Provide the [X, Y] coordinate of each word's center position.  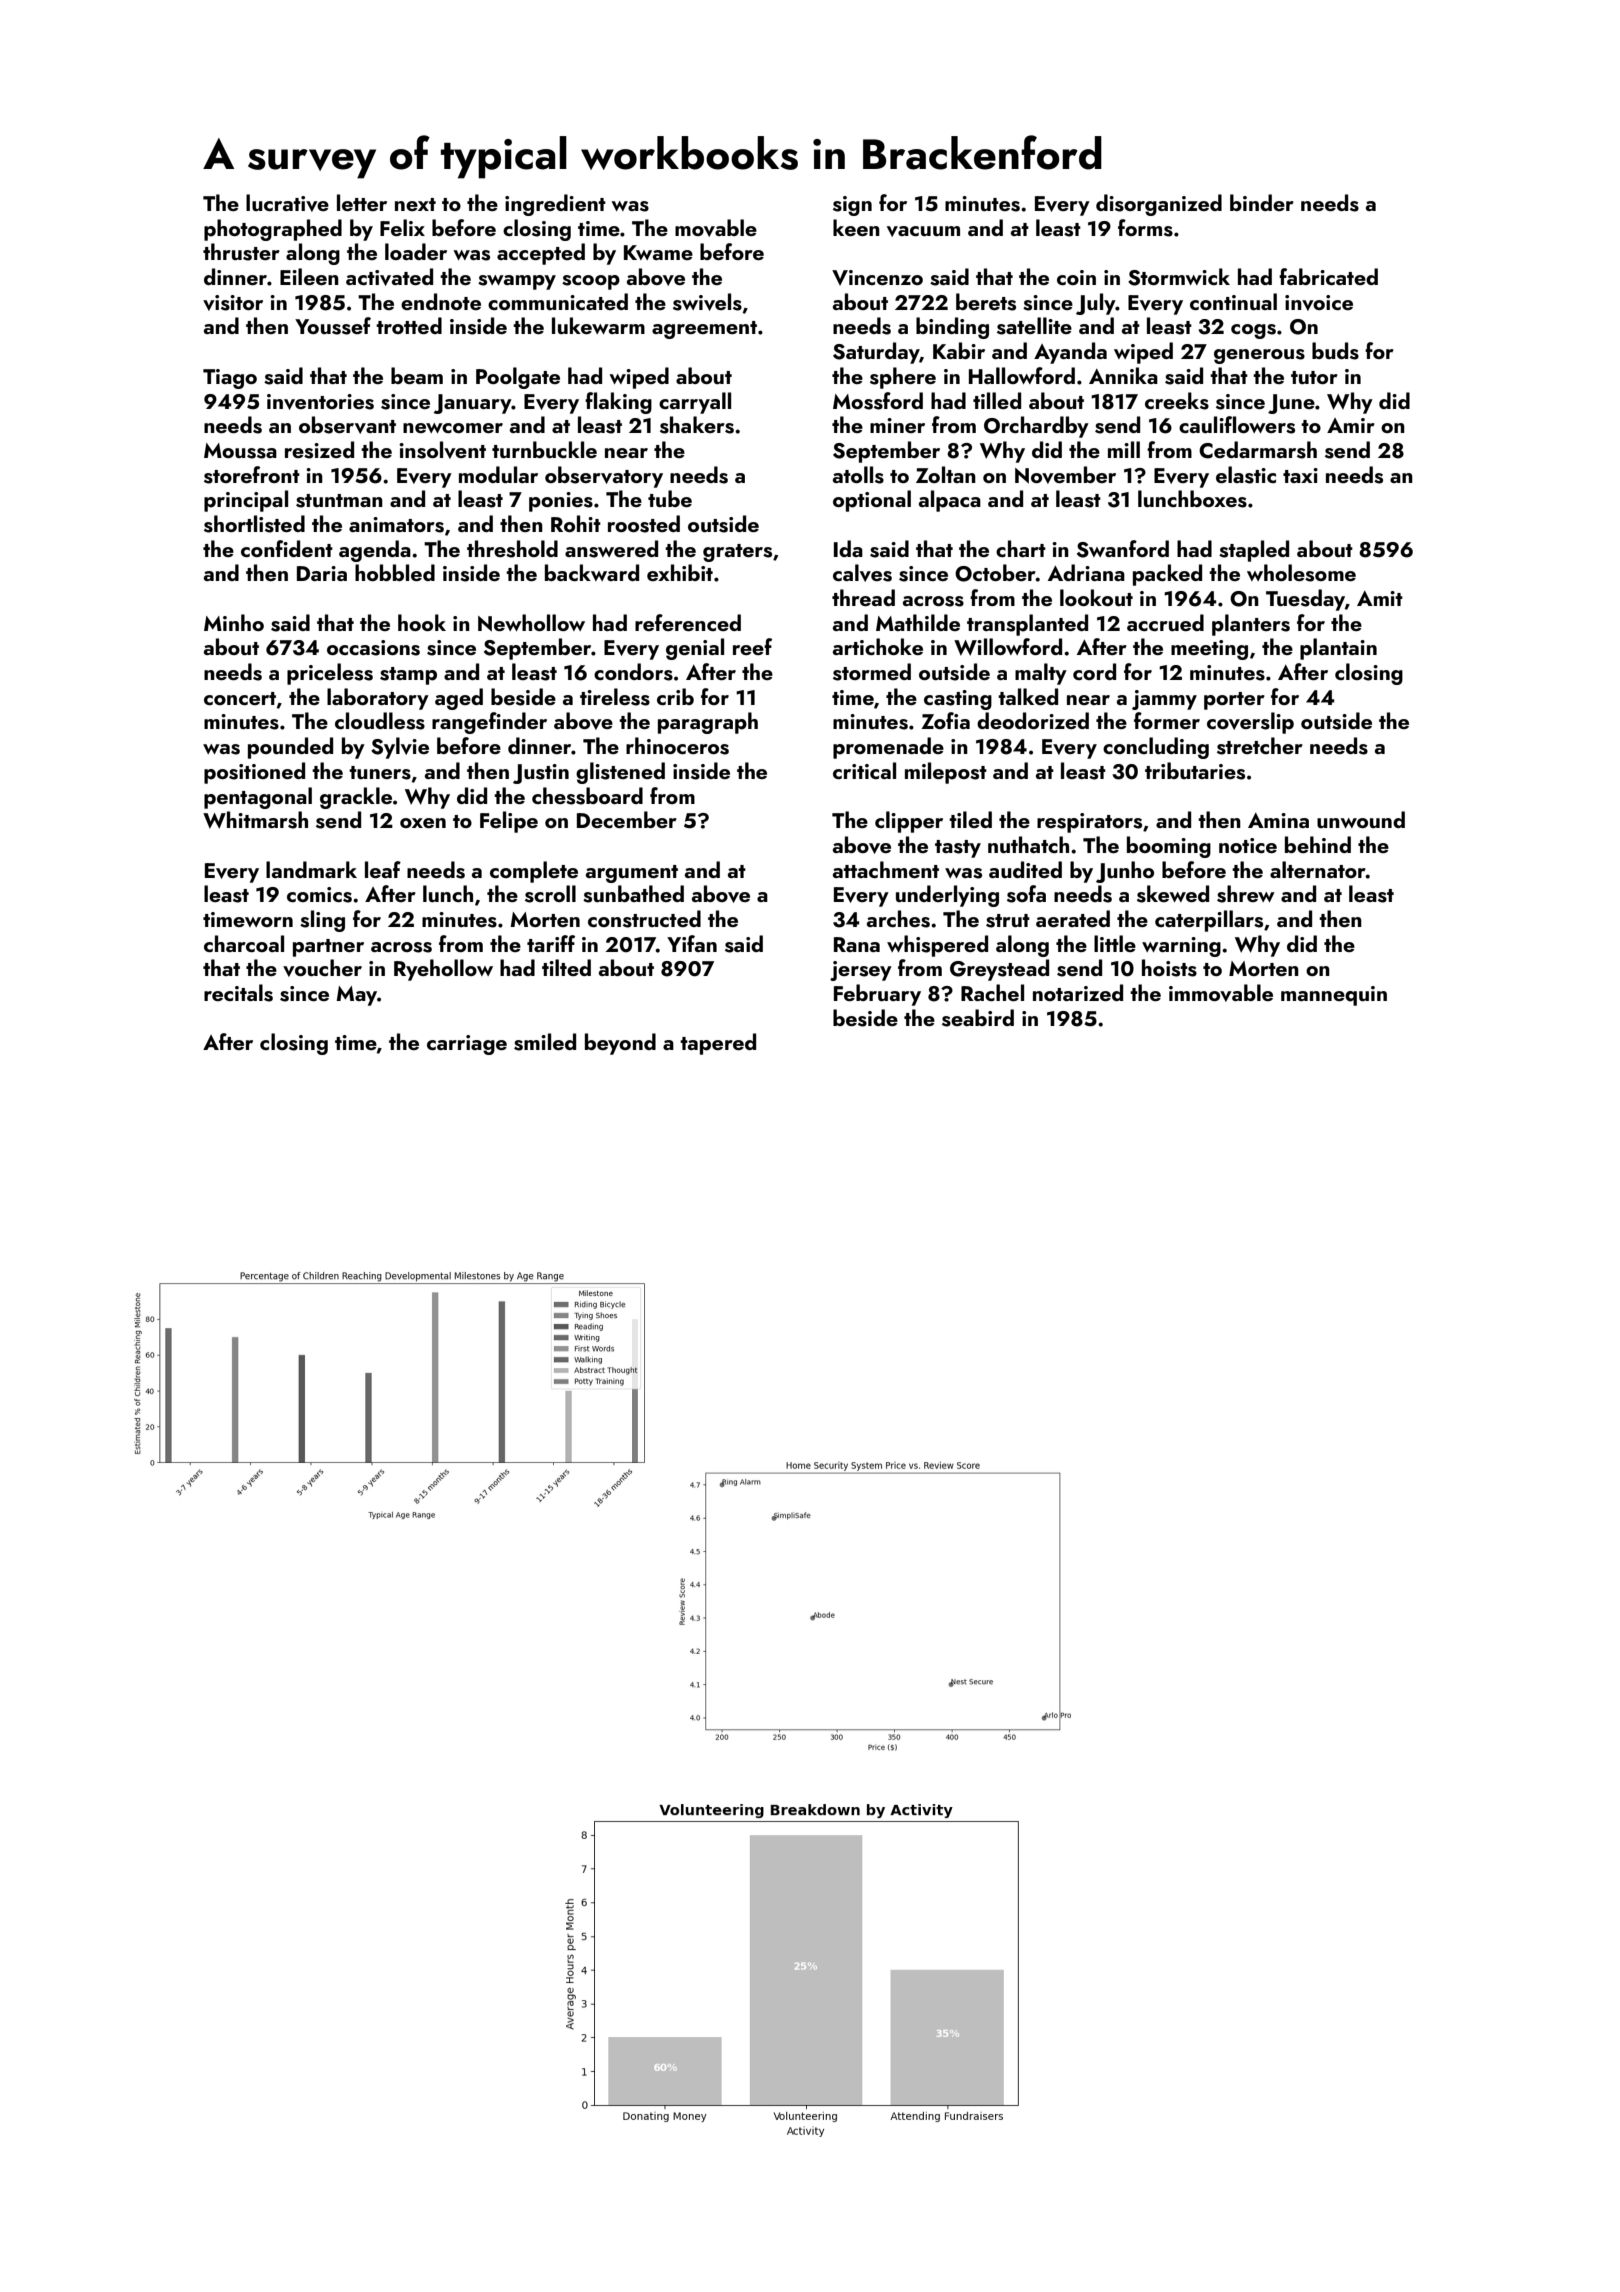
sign [852, 206]
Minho [234, 622]
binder [1262, 202]
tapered [718, 1044]
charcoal [244, 943]
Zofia [945, 720]
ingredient [555, 205]
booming [1169, 847]
